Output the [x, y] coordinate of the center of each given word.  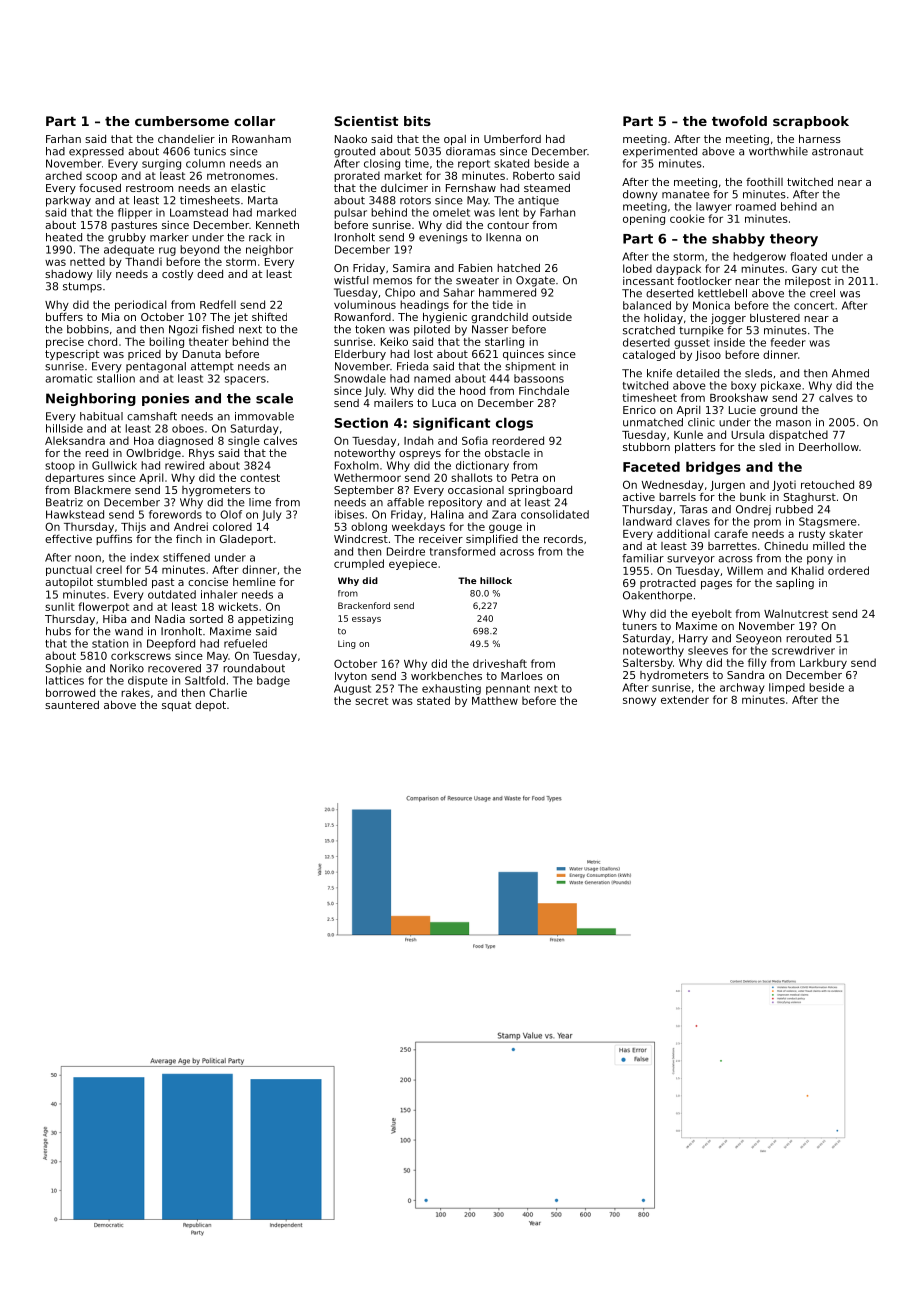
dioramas [471, 151]
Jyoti [784, 485]
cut [829, 269]
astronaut [837, 151]
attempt [212, 367]
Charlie [228, 692]
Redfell [218, 304]
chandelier [186, 139]
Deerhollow [829, 446]
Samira [411, 268]
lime [260, 502]
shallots [472, 477]
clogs [514, 424]
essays [366, 620]
